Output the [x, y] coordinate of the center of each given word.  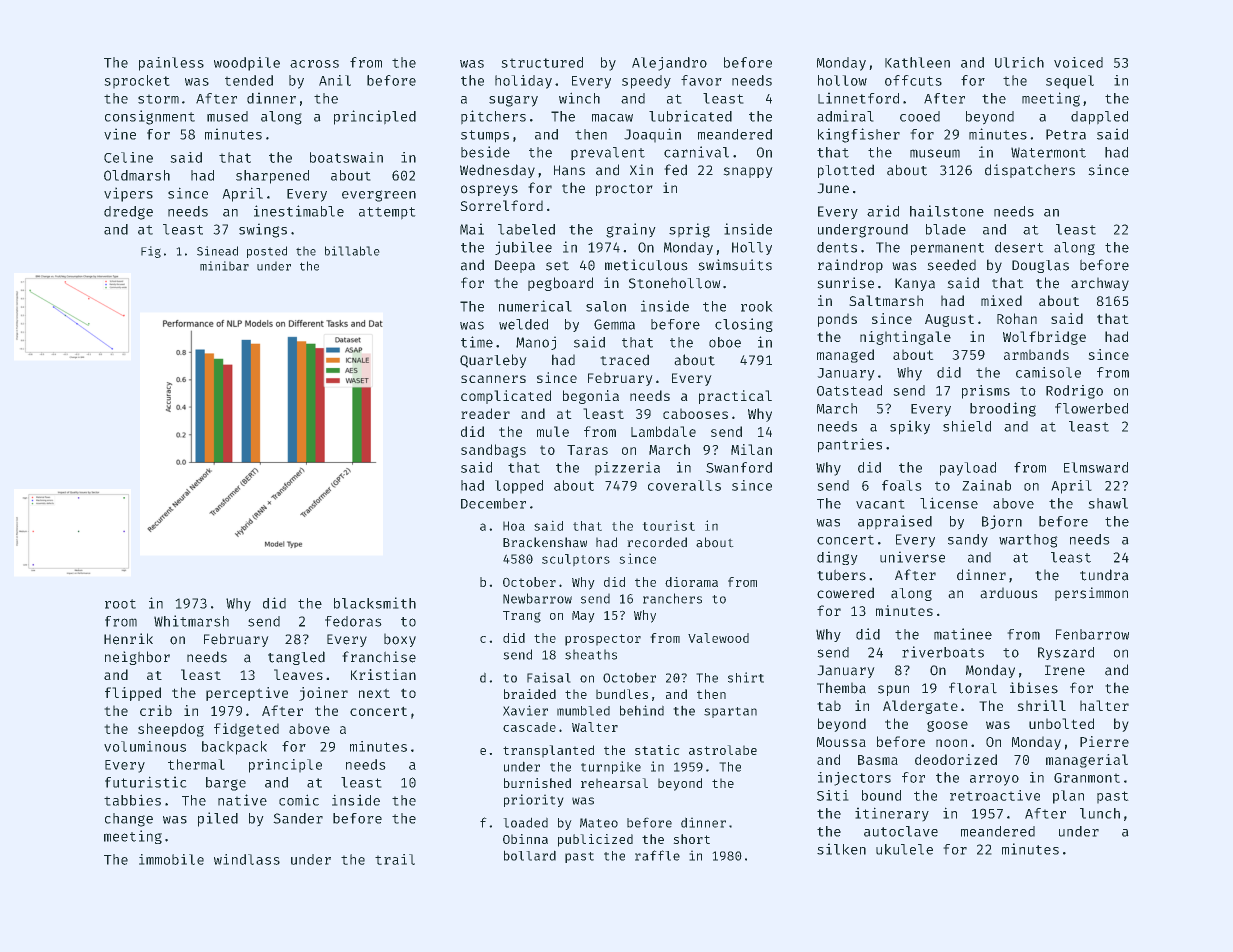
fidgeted [246, 730]
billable [352, 251]
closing [744, 325]
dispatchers [1030, 171]
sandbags [493, 451]
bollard [530, 855]
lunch [1100, 813]
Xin [641, 169]
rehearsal [614, 783]
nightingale [905, 338]
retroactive [995, 795]
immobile [171, 859]
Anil [335, 80]
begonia [591, 397]
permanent [947, 249]
